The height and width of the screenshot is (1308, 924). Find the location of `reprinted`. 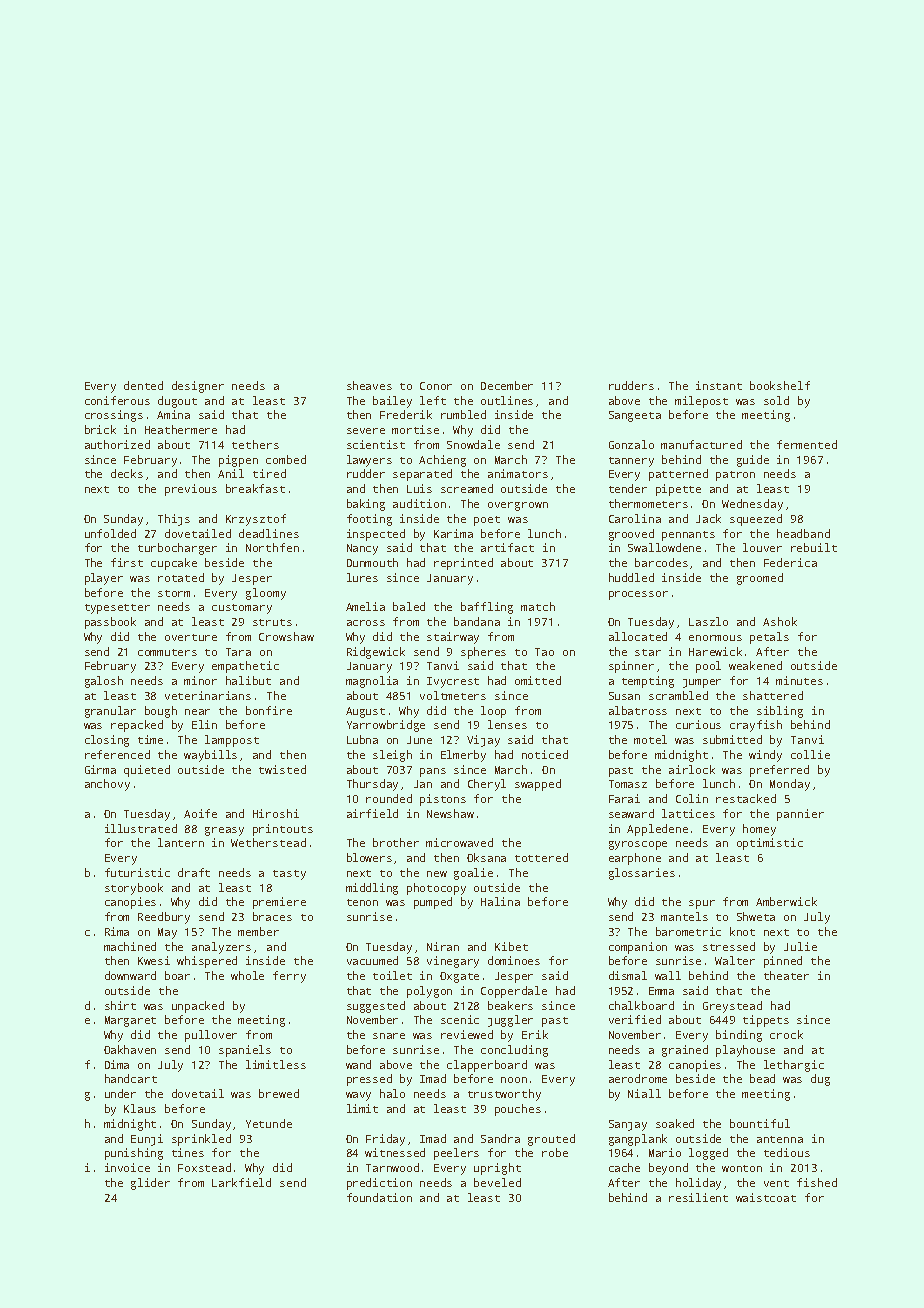

reprinted is located at coordinates (463, 564).
